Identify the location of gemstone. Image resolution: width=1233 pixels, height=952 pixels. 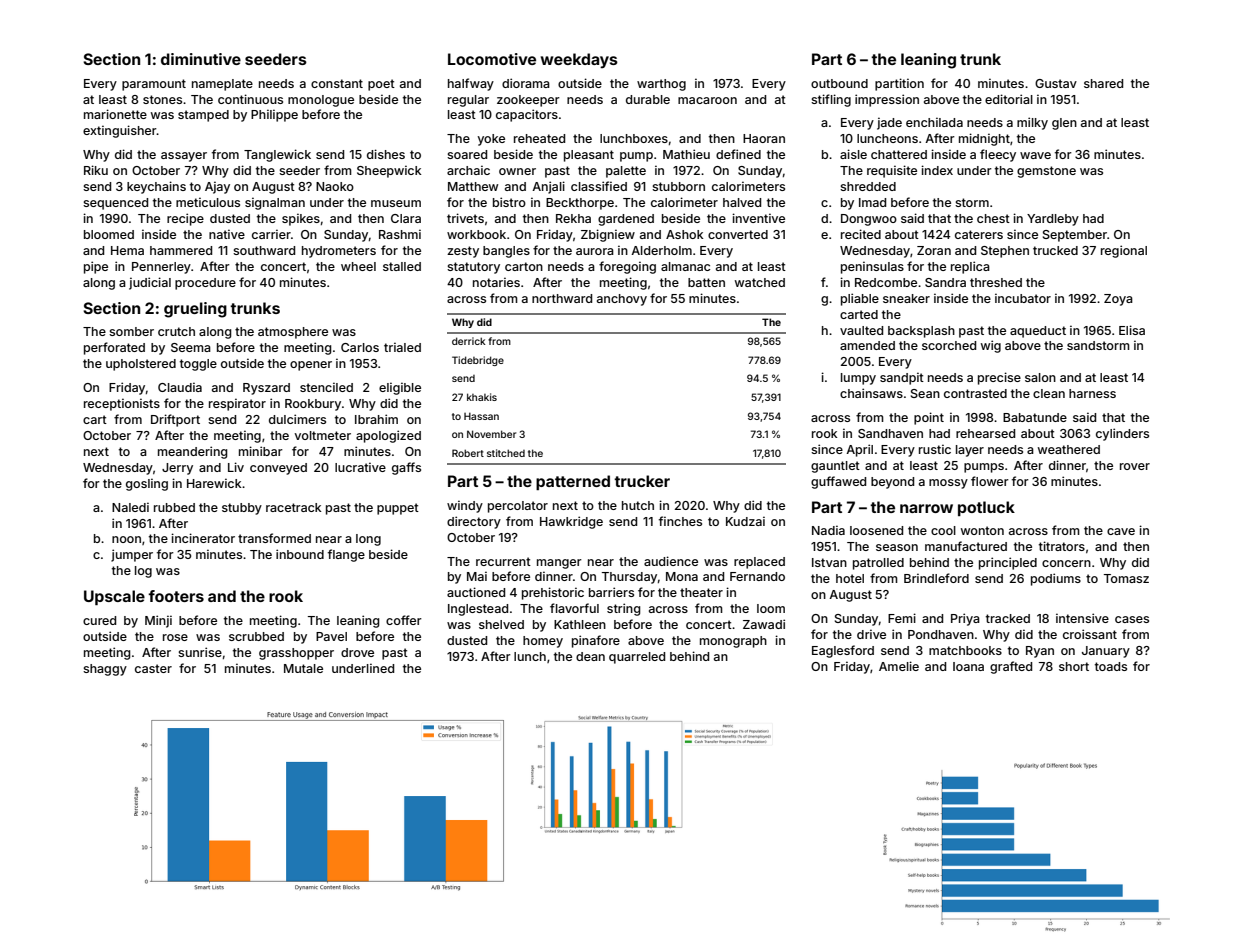
(1046, 172).
